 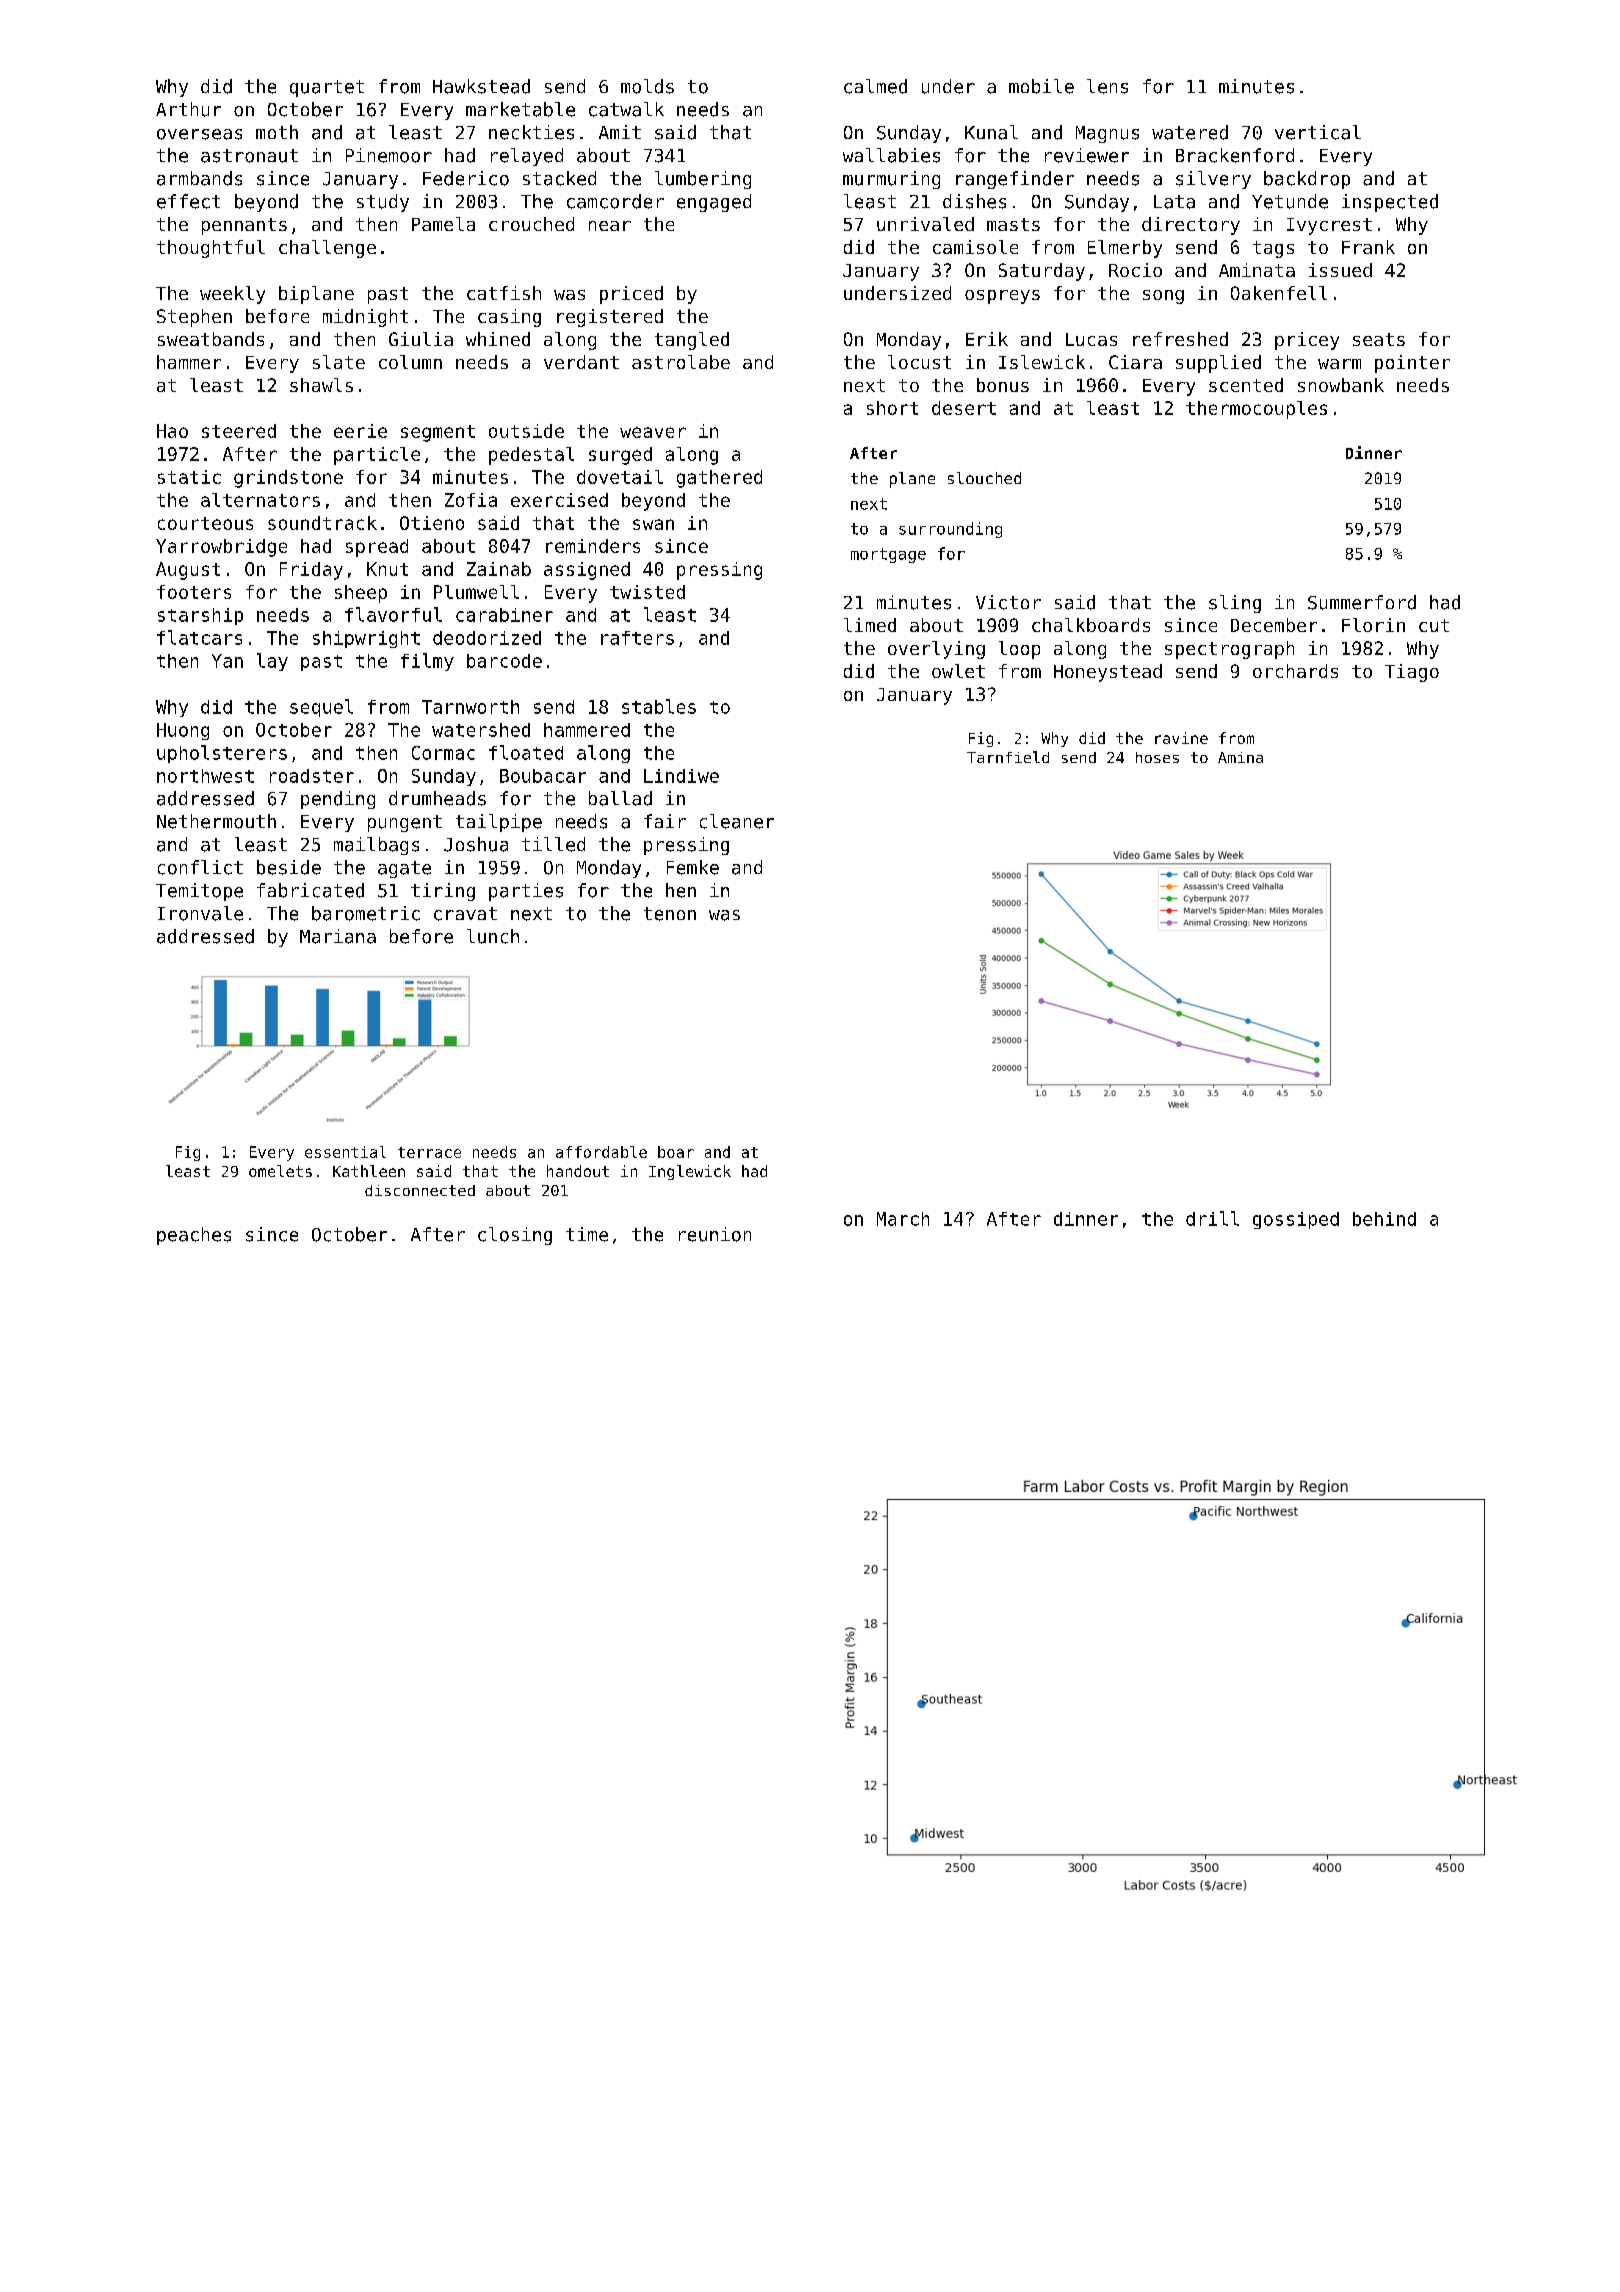 What do you see at coordinates (875, 86) in the screenshot?
I see `calmed` at bounding box center [875, 86].
